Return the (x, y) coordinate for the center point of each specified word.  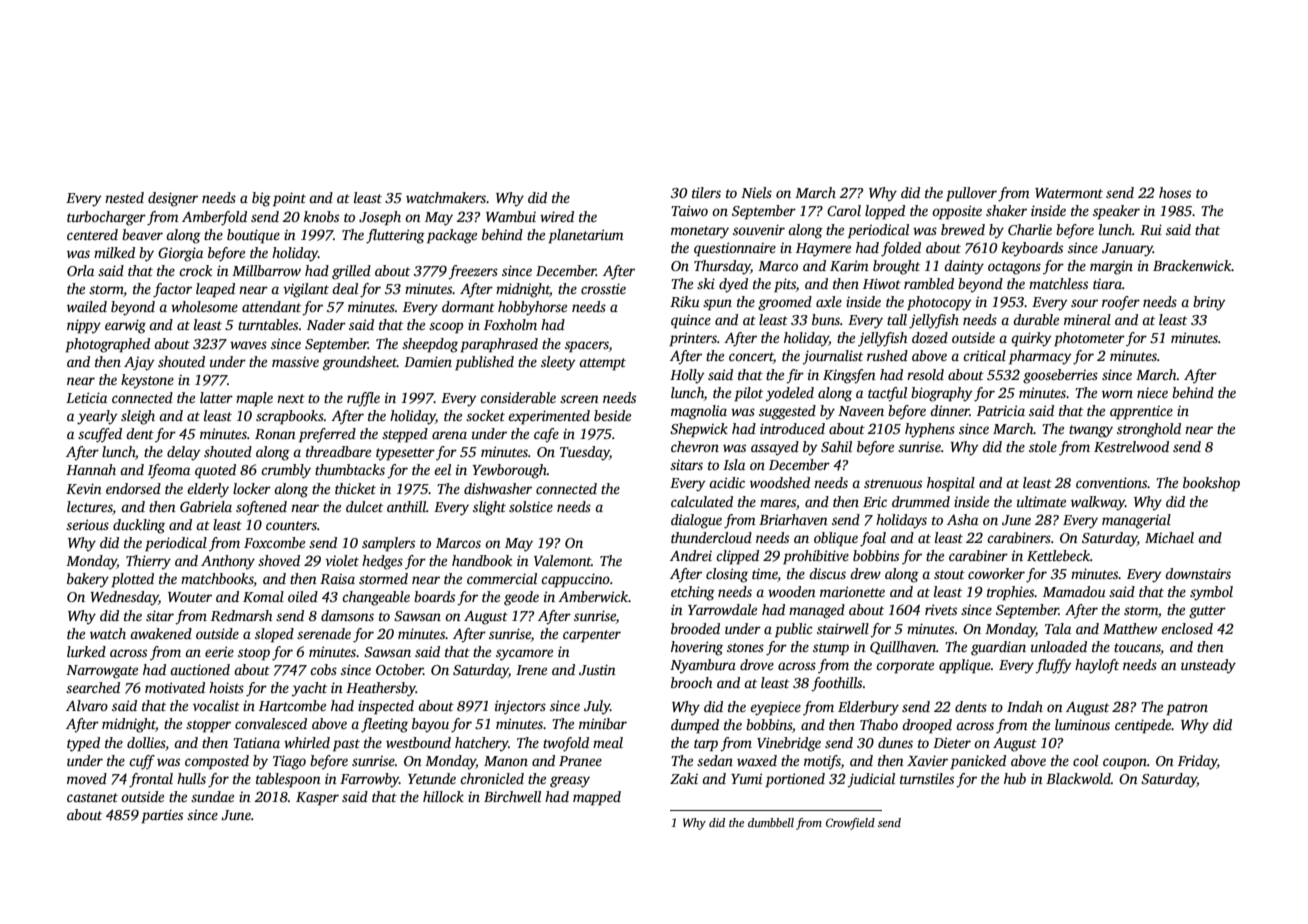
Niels (756, 192)
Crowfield (850, 824)
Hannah (91, 469)
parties (162, 816)
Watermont (1069, 193)
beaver (142, 234)
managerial (1136, 521)
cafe (546, 435)
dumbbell (771, 822)
